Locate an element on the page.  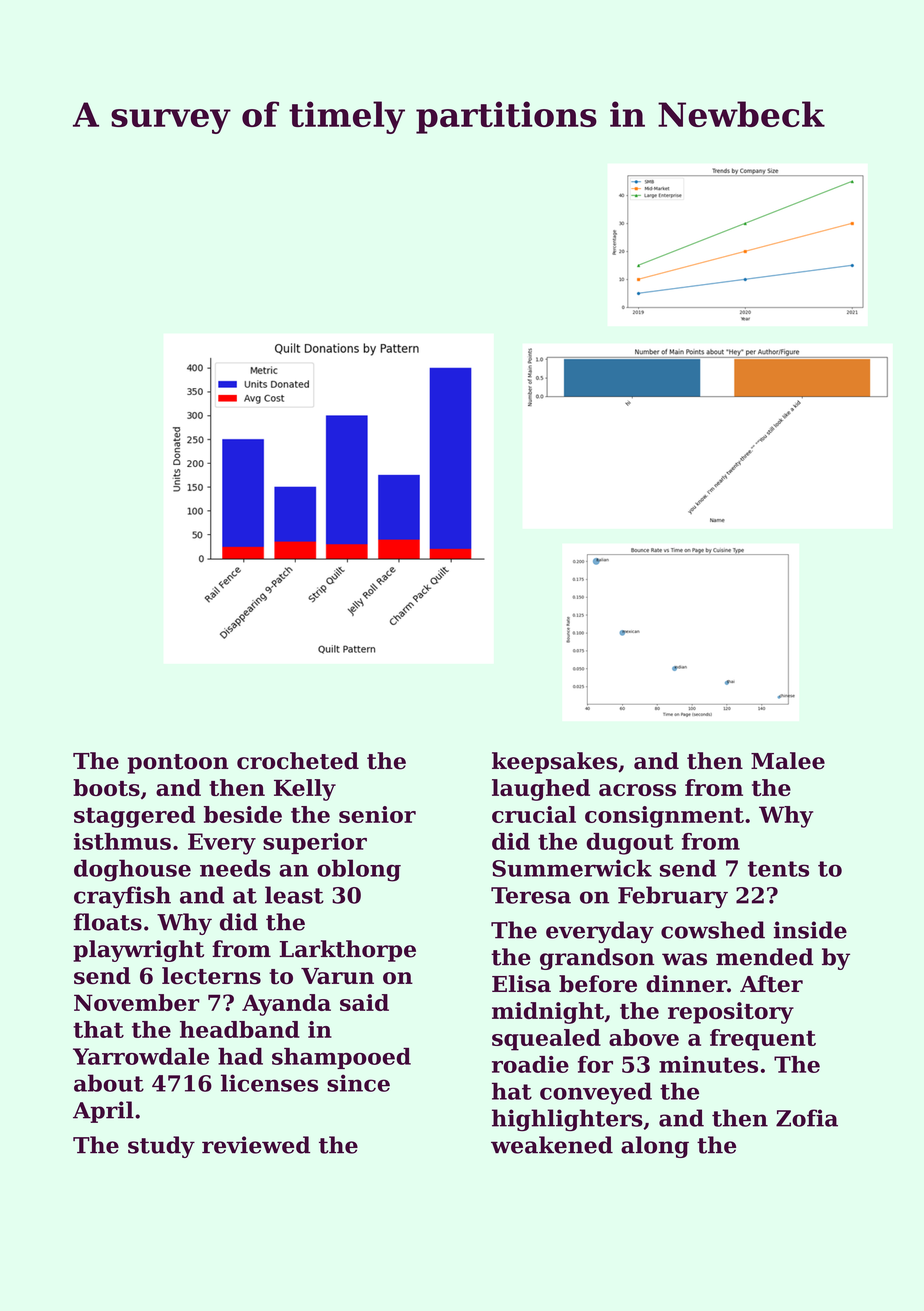
reviewed is located at coordinates (256, 1145).
